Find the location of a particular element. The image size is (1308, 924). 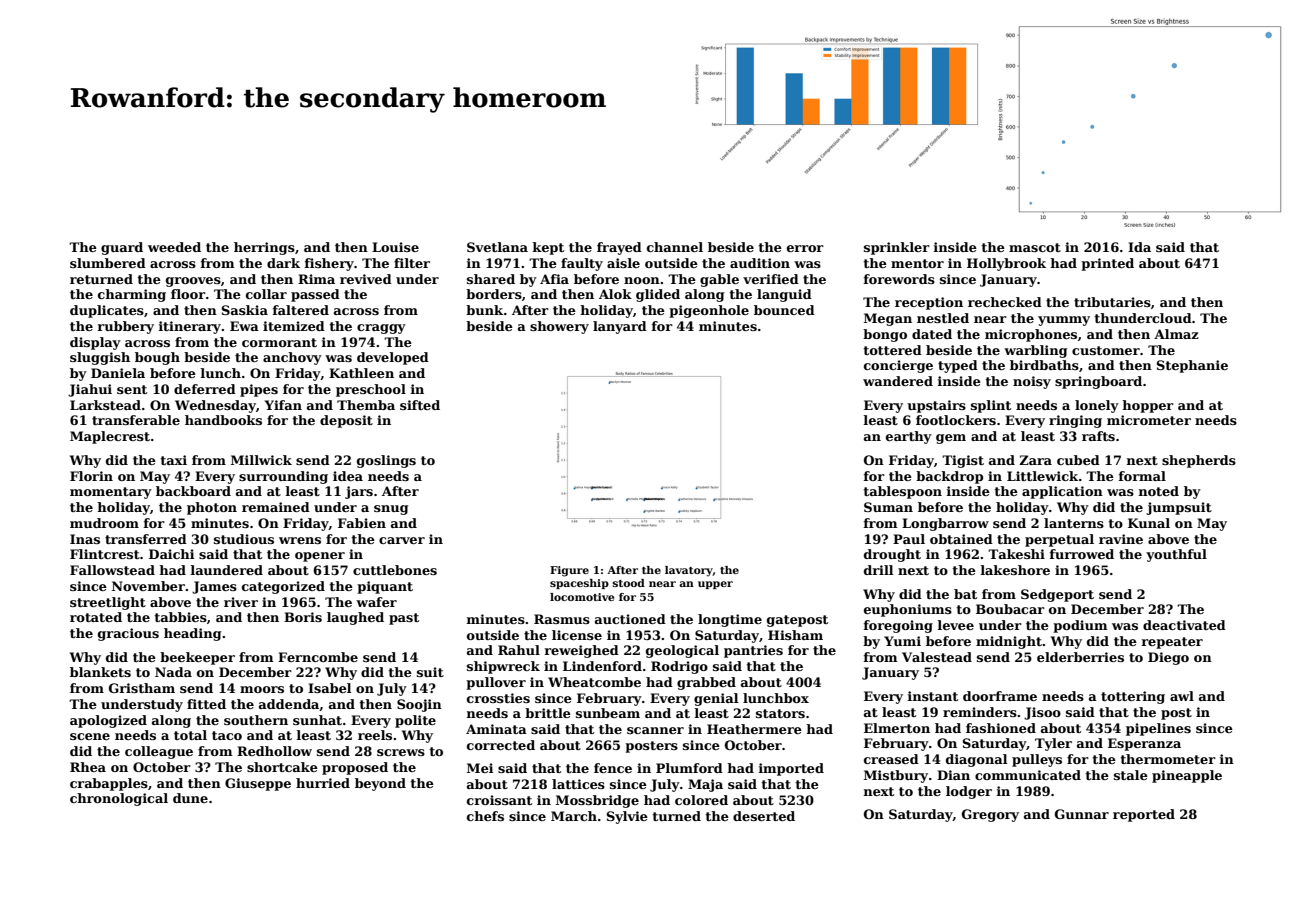

Kunal is located at coordinates (1149, 523).
